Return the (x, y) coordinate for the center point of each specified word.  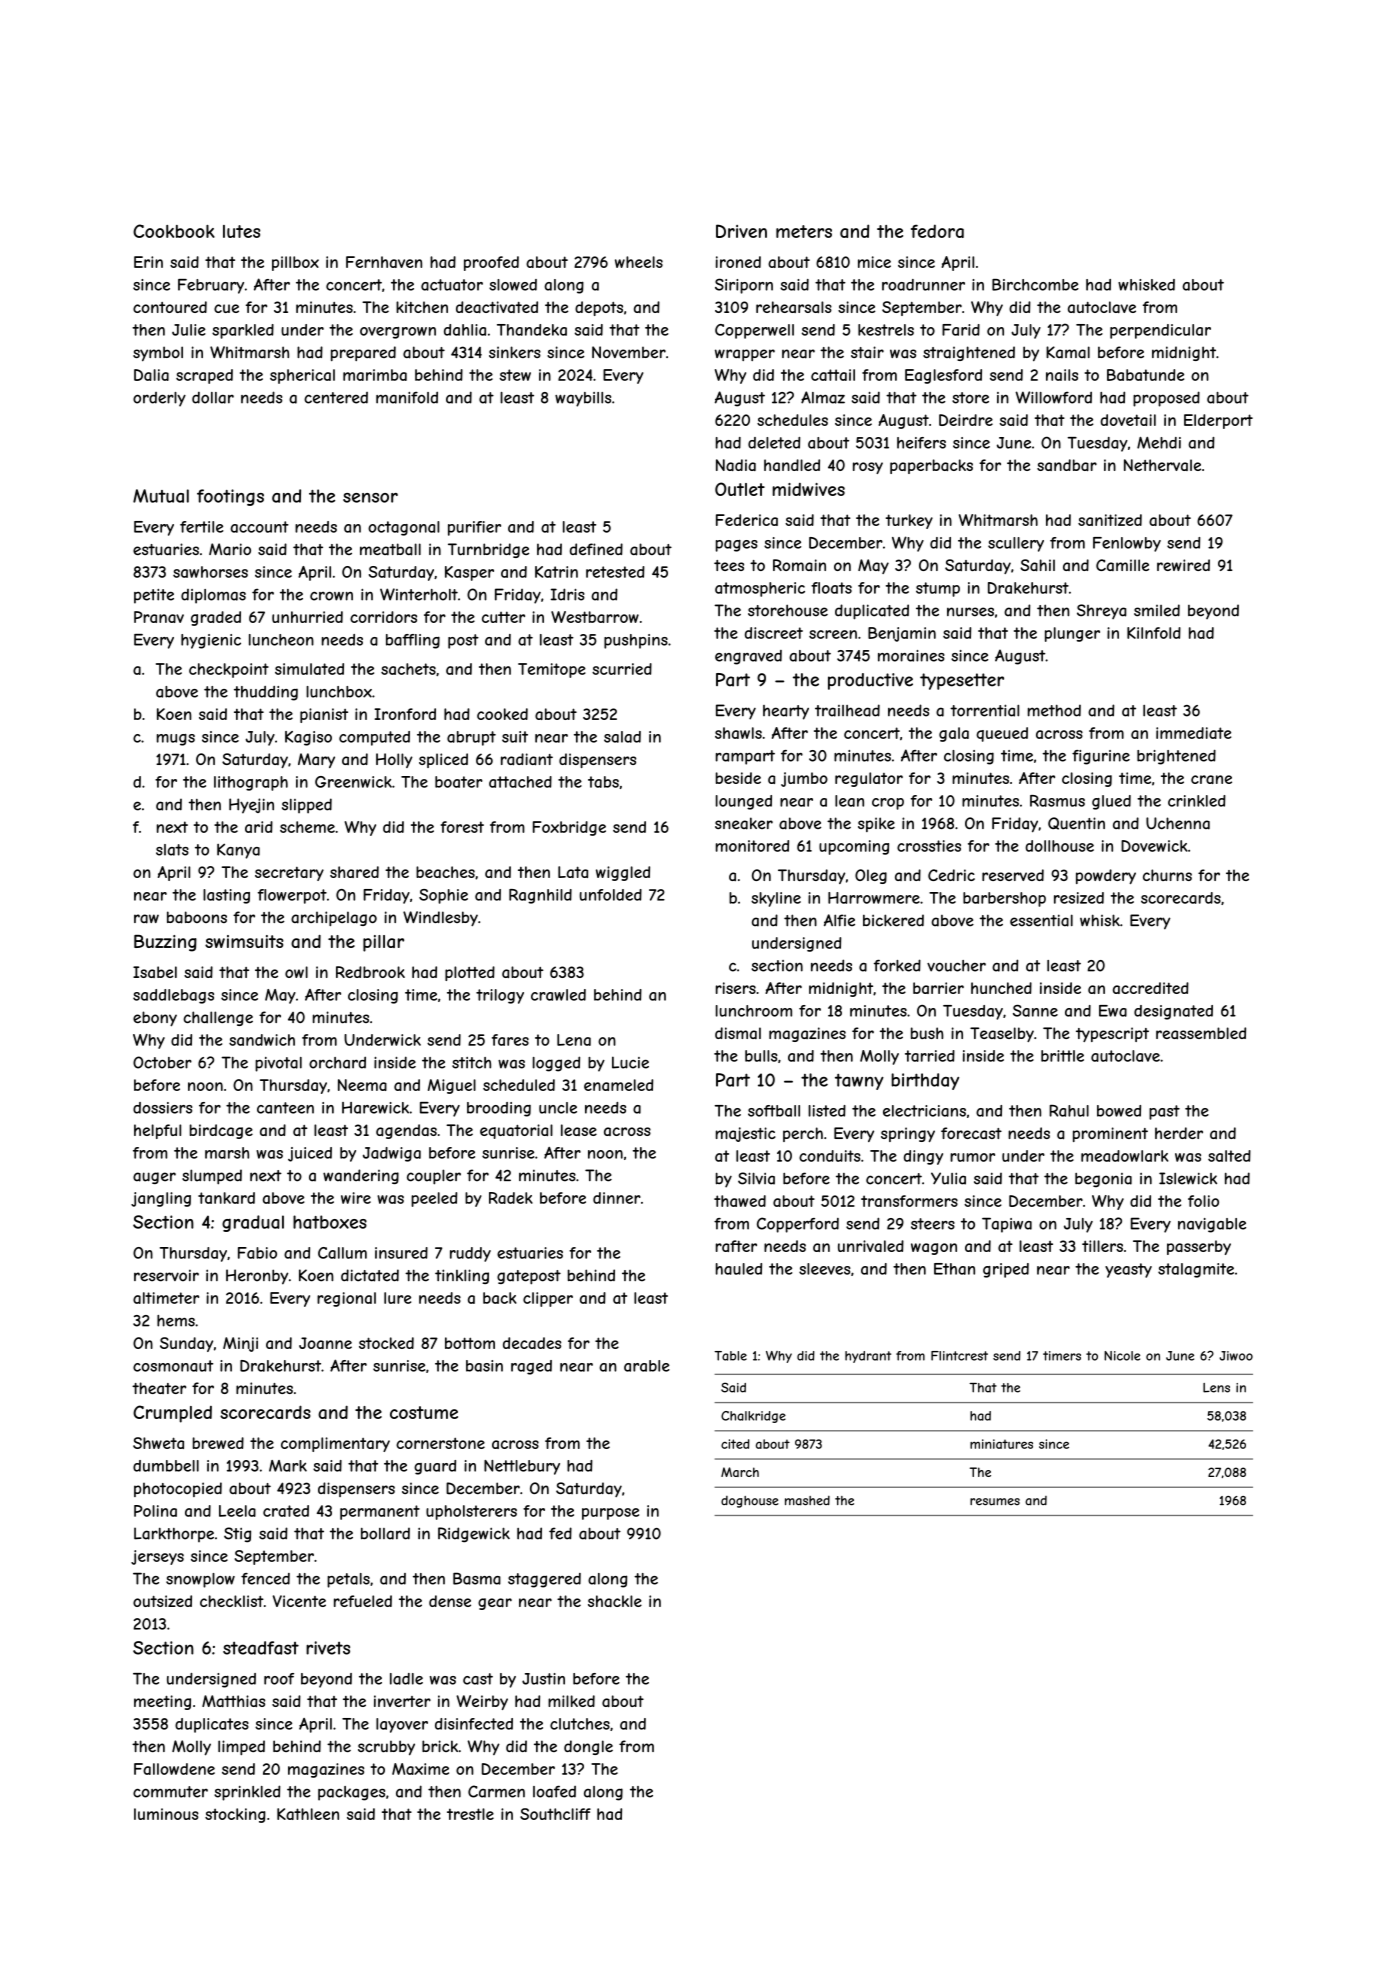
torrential (984, 710)
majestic (746, 1134)
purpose (610, 1514)
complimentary (335, 1444)
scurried (622, 669)
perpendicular (1160, 331)
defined (596, 549)
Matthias (233, 1701)
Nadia (736, 465)
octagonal (404, 528)
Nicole (1122, 1356)
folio (1203, 1201)
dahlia (465, 330)
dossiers (162, 1108)
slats (172, 850)
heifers (921, 443)
